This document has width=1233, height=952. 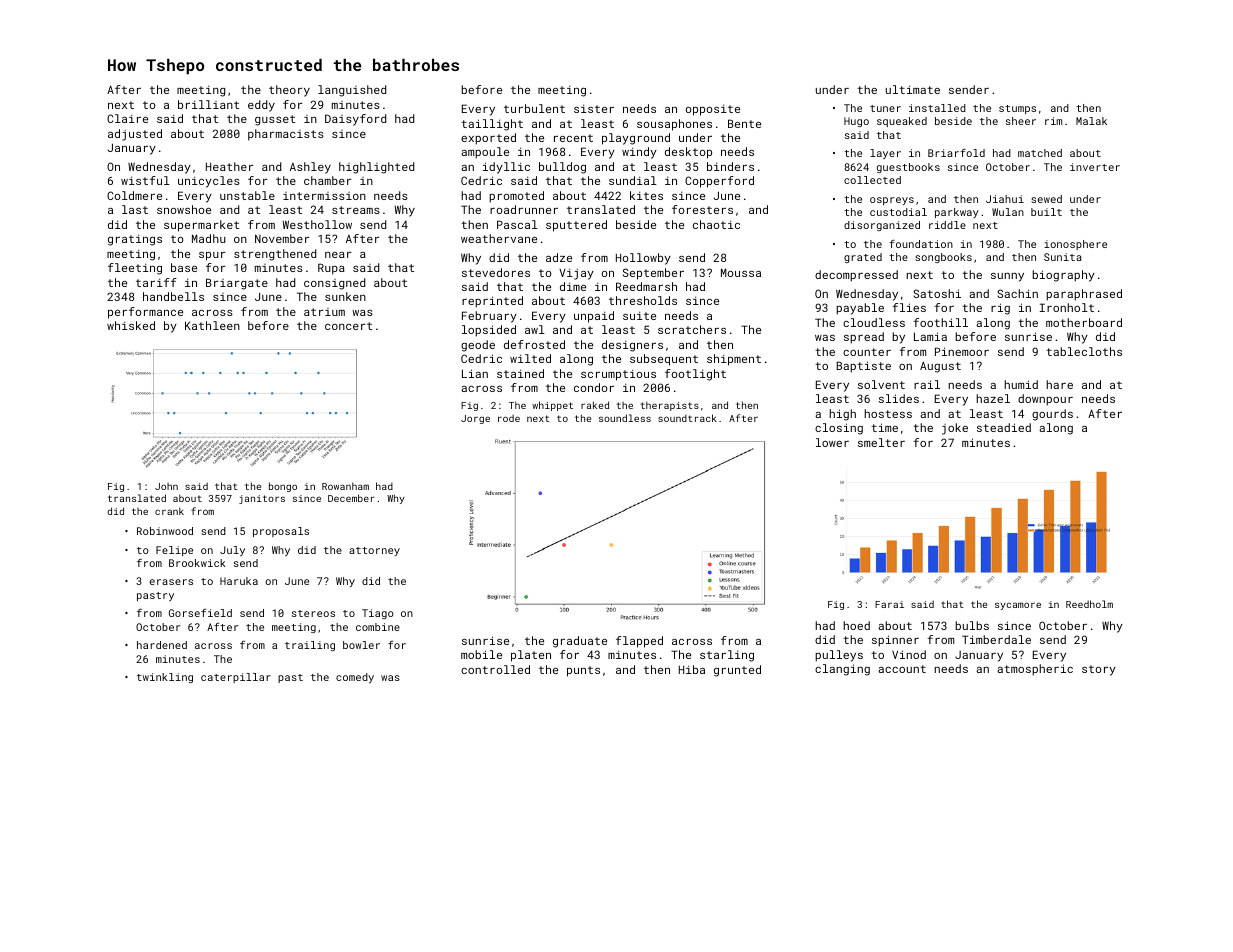 I want to click on ultimate, so click(x=913, y=89).
